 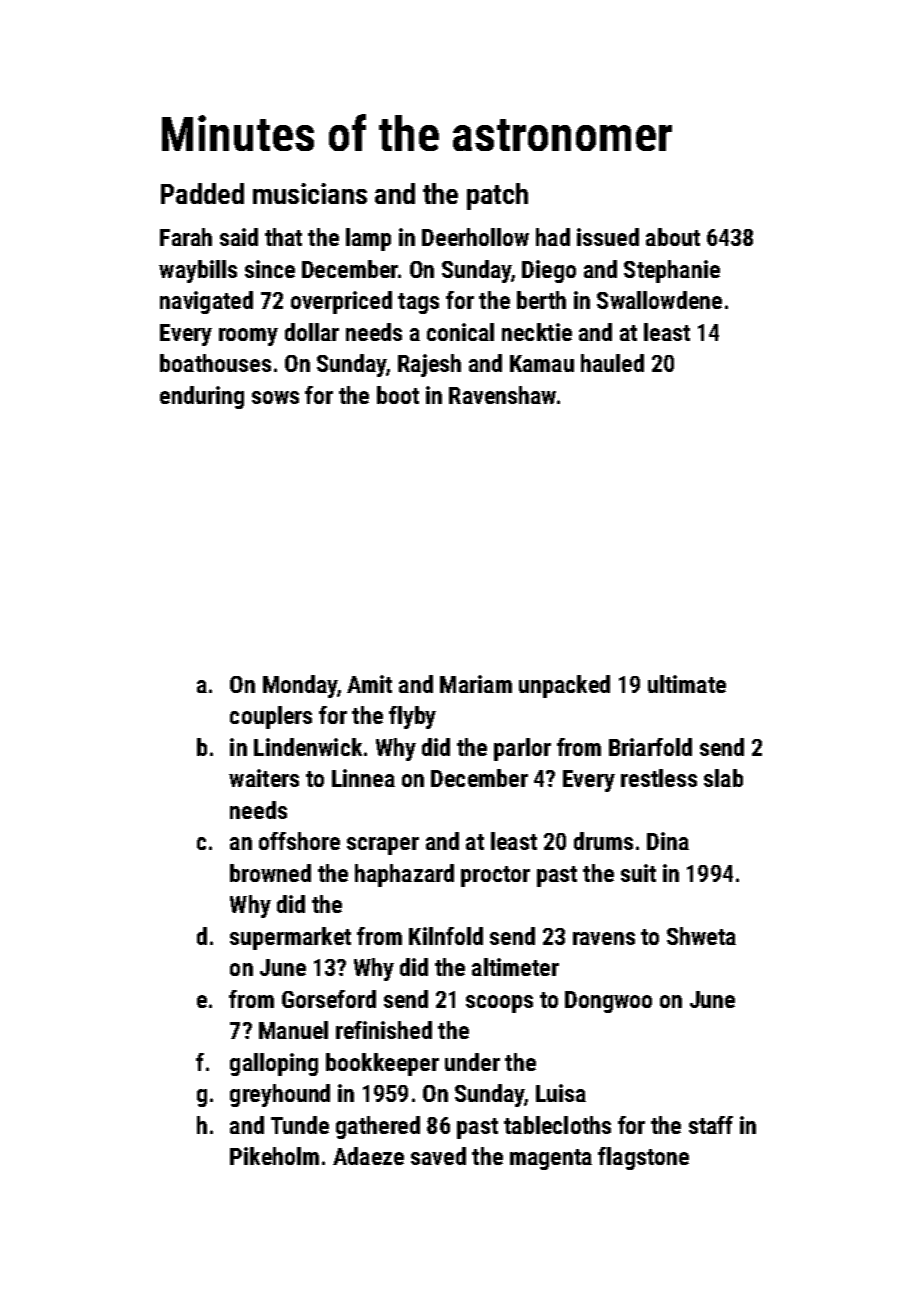 What do you see at coordinates (561, 1093) in the screenshot?
I see `Luisa` at bounding box center [561, 1093].
